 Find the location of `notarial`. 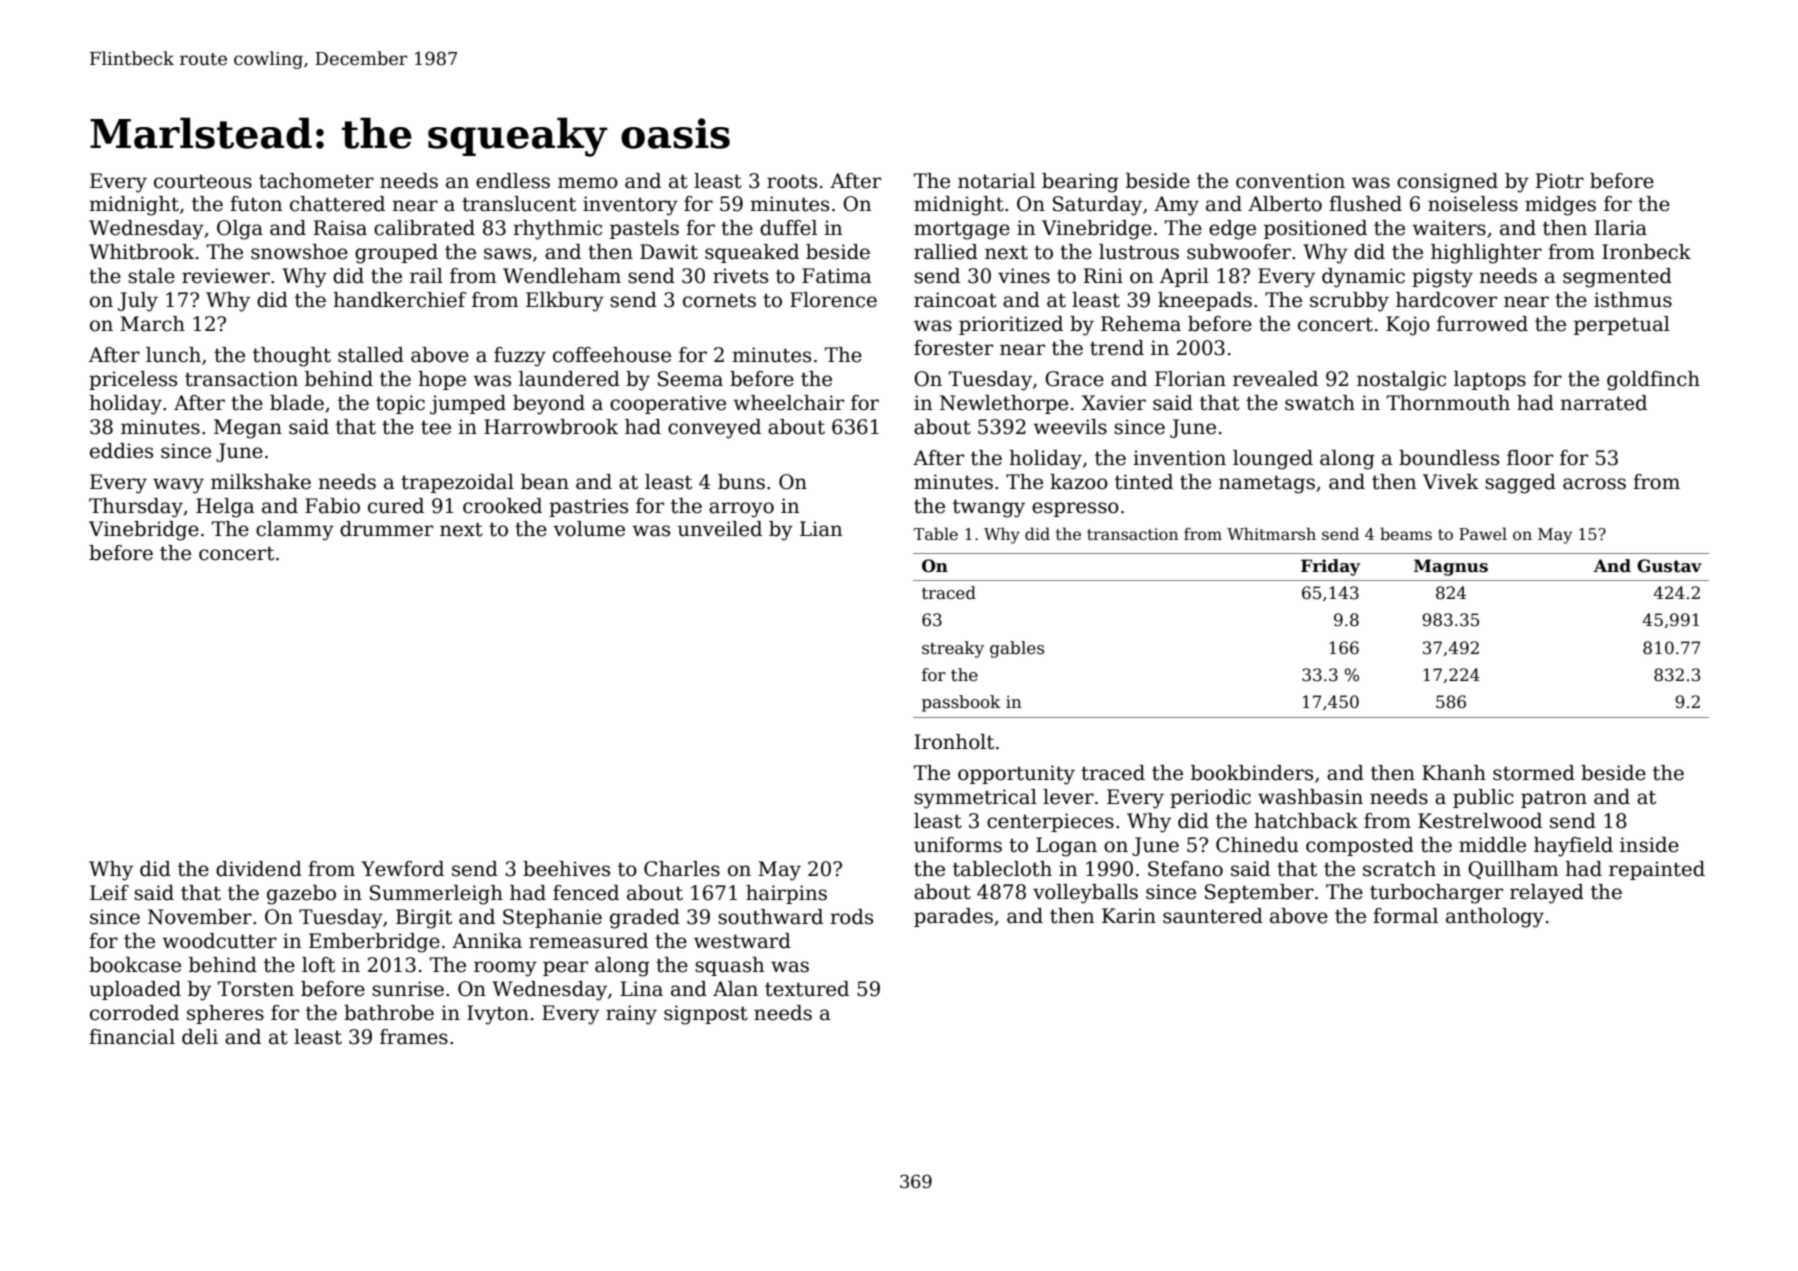

notarial is located at coordinates (996, 181).
